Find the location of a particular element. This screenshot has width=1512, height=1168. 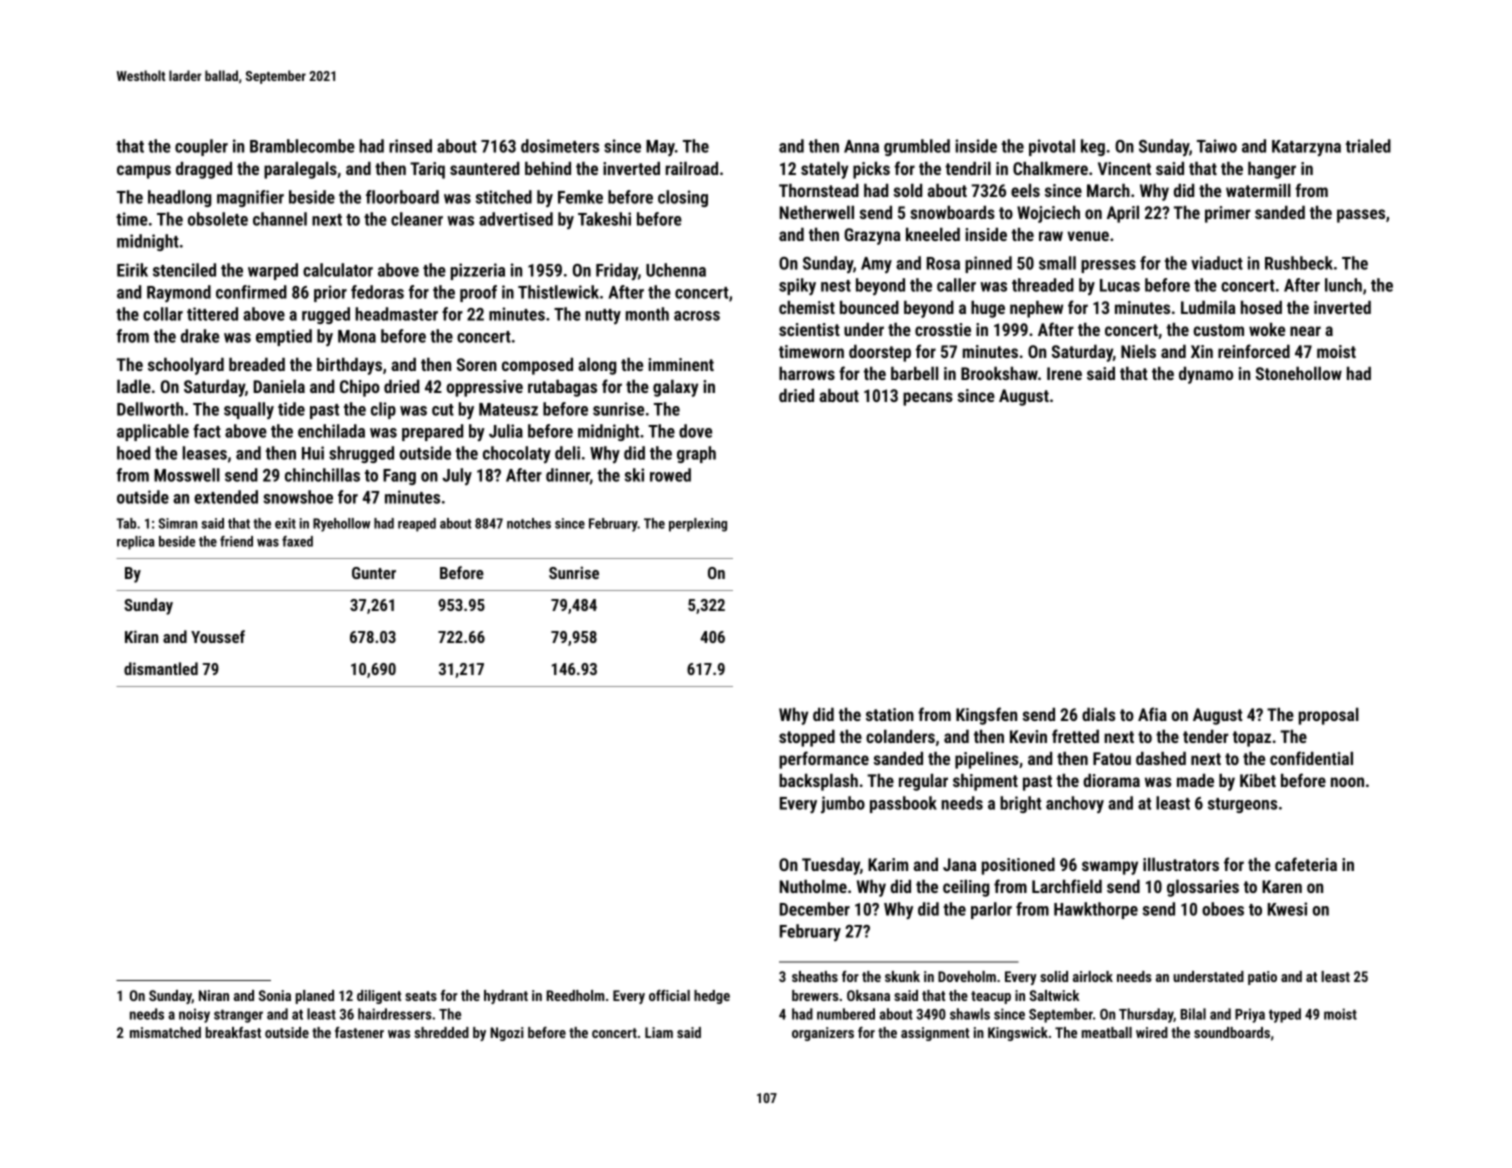

illustrators is located at coordinates (1181, 864).
